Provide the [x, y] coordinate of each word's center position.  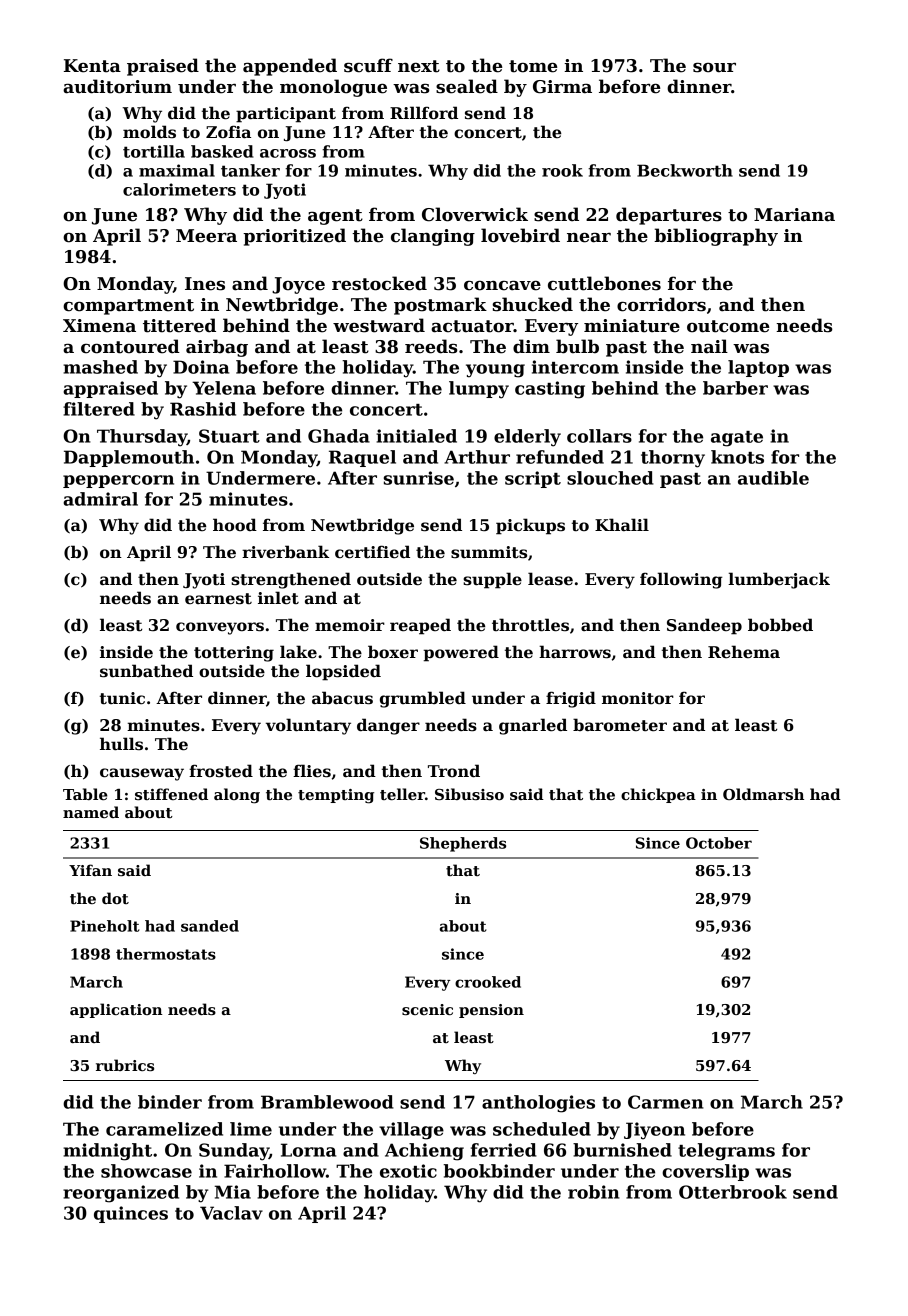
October [719, 843]
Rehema [744, 652]
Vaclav [231, 1213]
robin [594, 1192]
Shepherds [463, 844]
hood [235, 525]
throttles [530, 625]
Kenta [92, 66]
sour [714, 67]
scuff [368, 65]
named [91, 812]
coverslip [705, 1172]
